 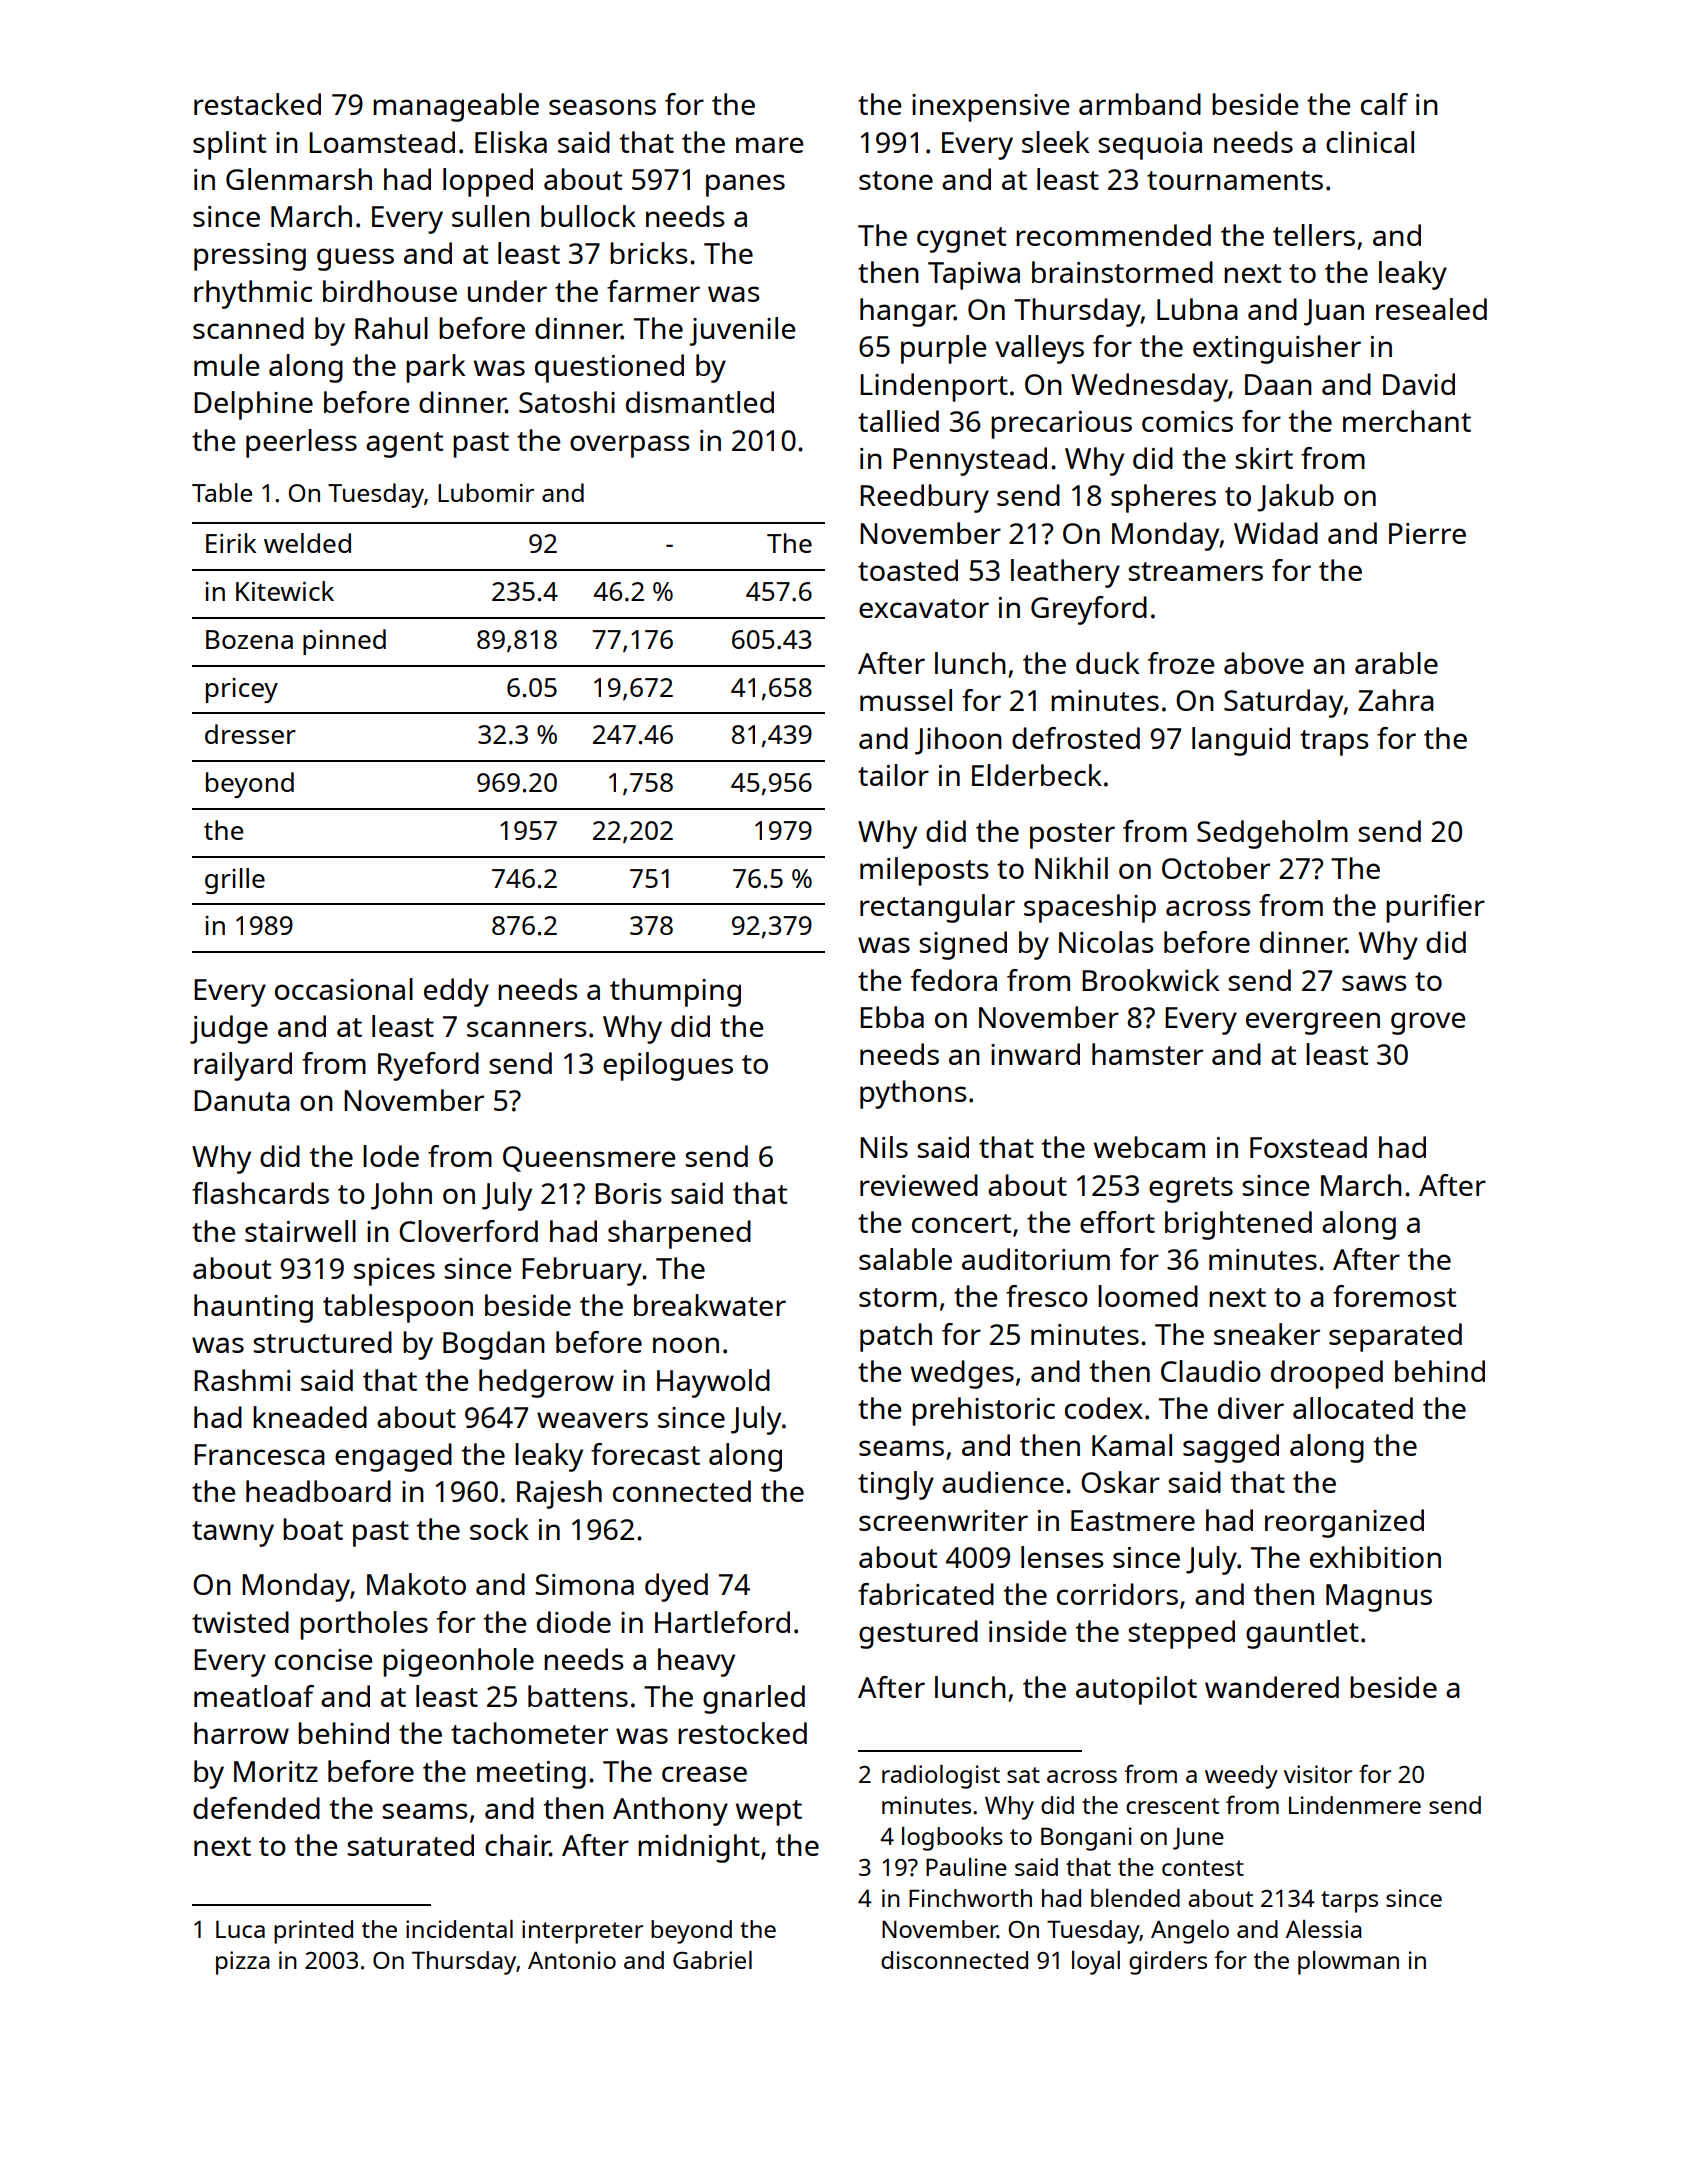 I want to click on clinical, so click(x=1370, y=142).
